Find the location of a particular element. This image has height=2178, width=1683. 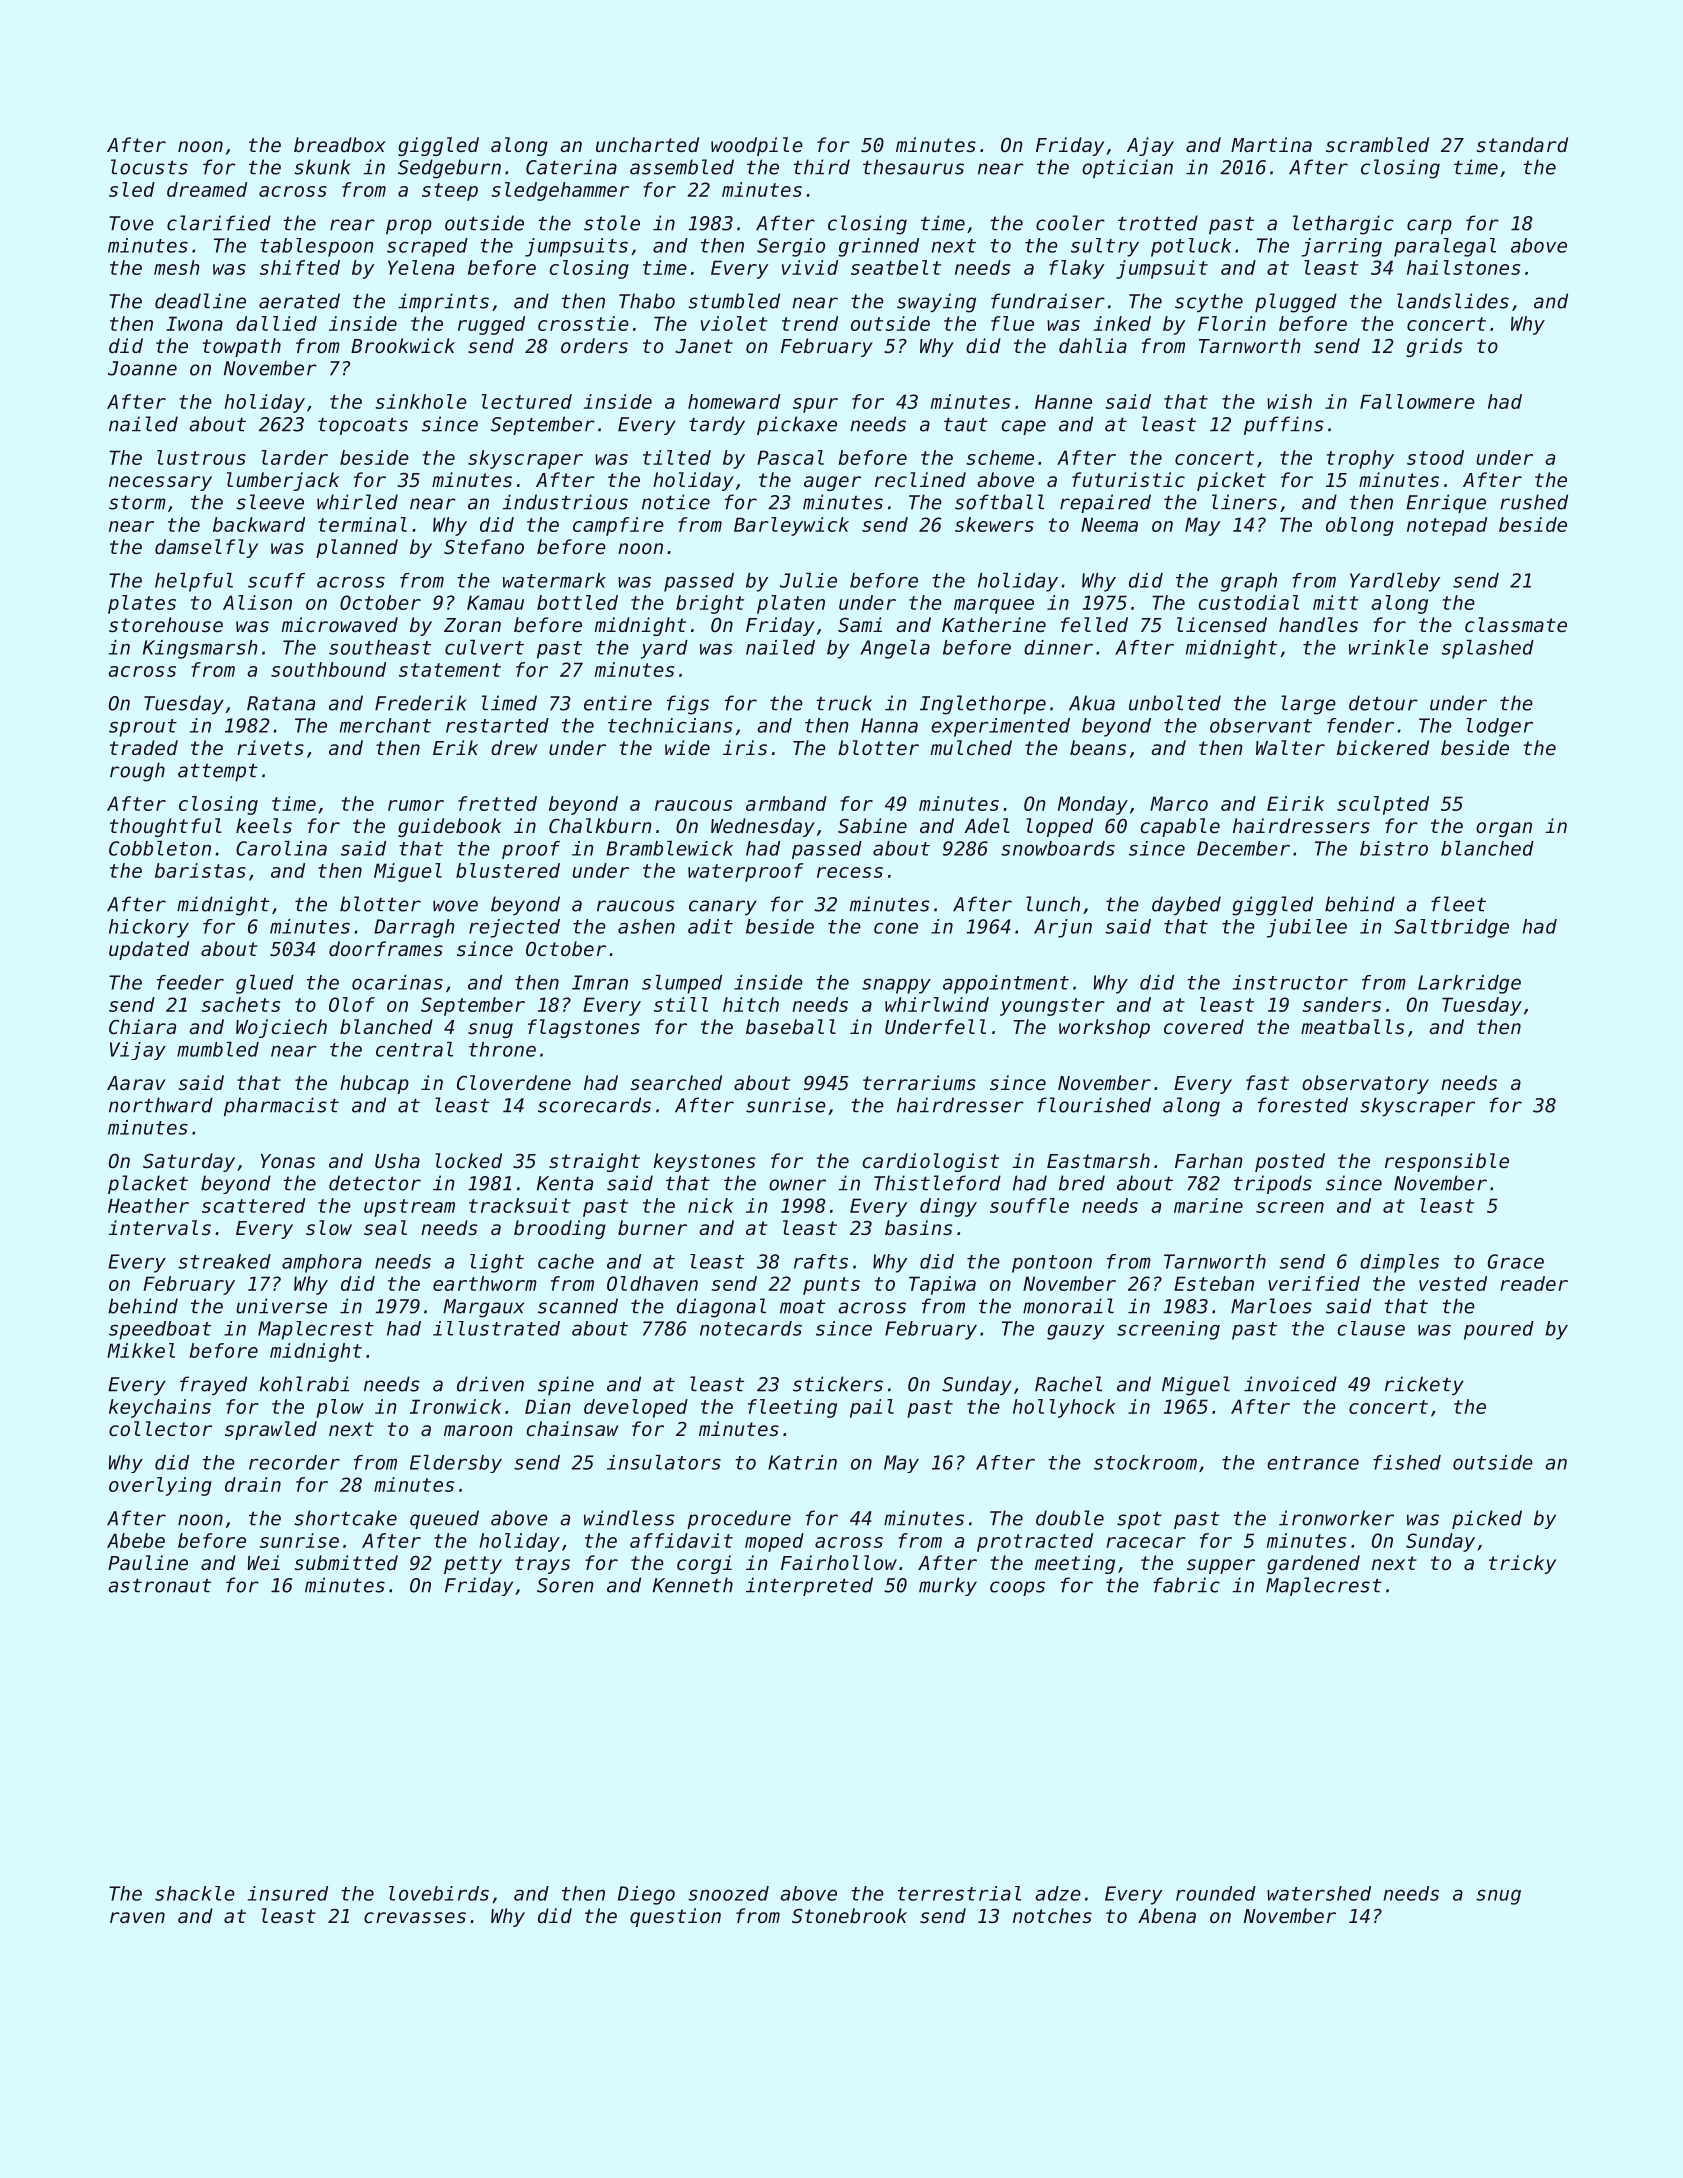

breadbox is located at coordinates (340, 144).
